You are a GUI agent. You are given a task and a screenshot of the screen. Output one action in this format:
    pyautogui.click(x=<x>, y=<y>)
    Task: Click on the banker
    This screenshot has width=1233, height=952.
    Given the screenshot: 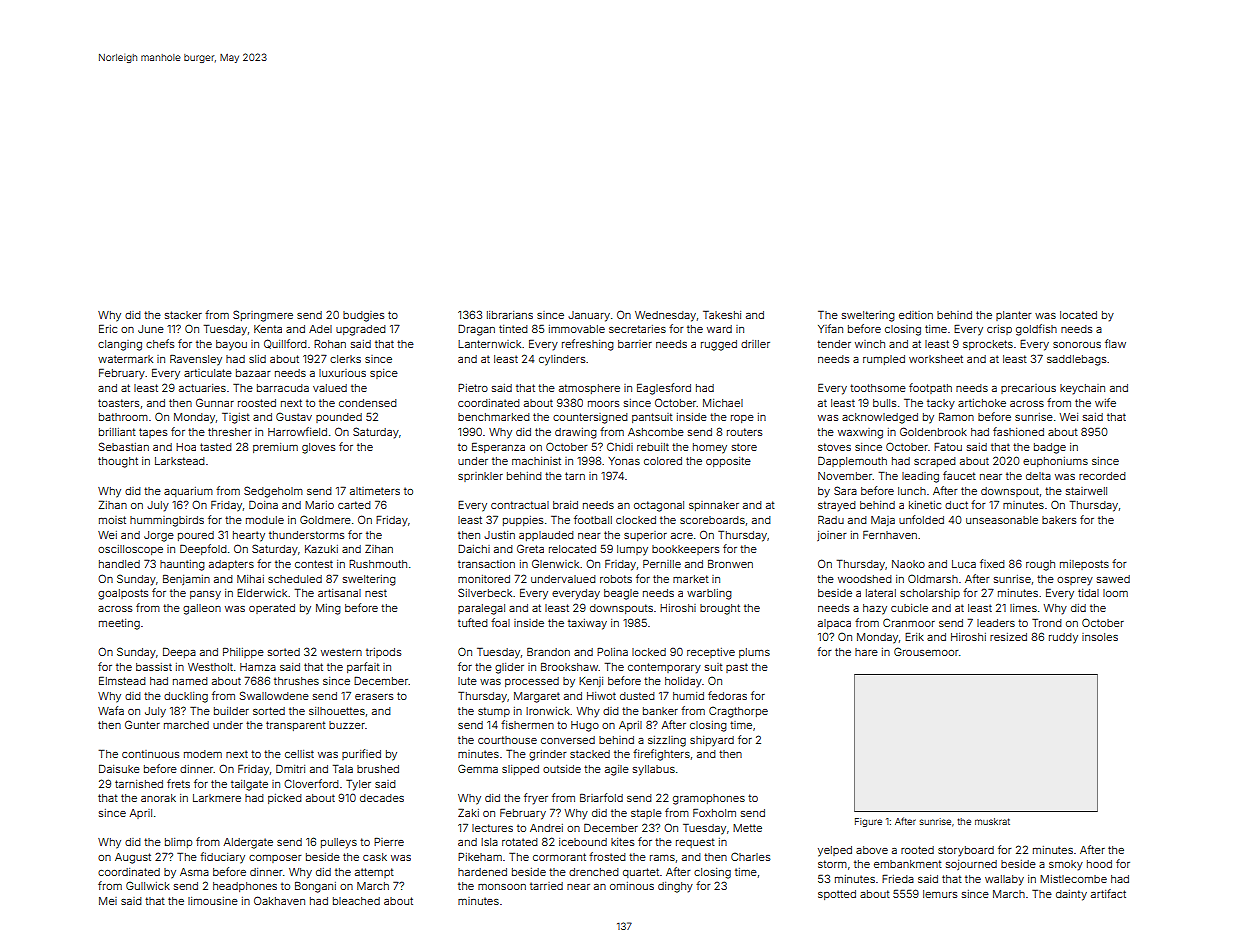 What is the action you would take?
    pyautogui.click(x=660, y=711)
